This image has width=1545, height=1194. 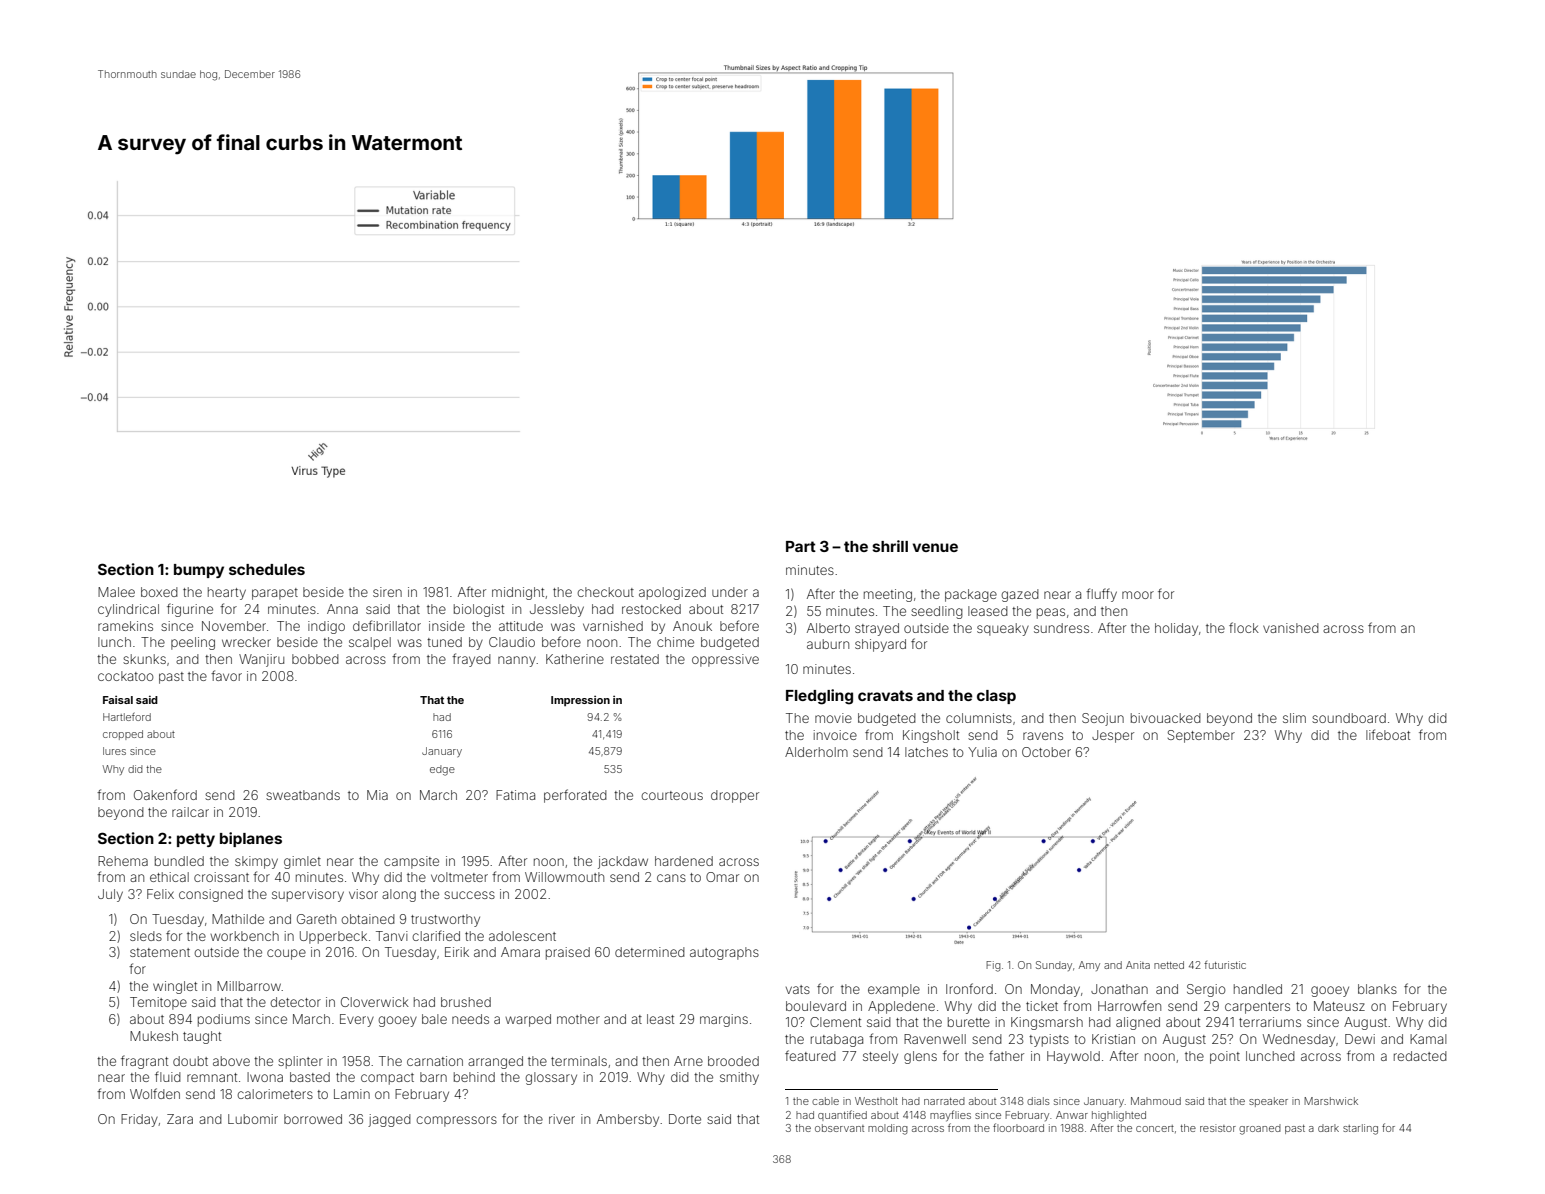 What do you see at coordinates (580, 700) in the image?
I see `Impression` at bounding box center [580, 700].
